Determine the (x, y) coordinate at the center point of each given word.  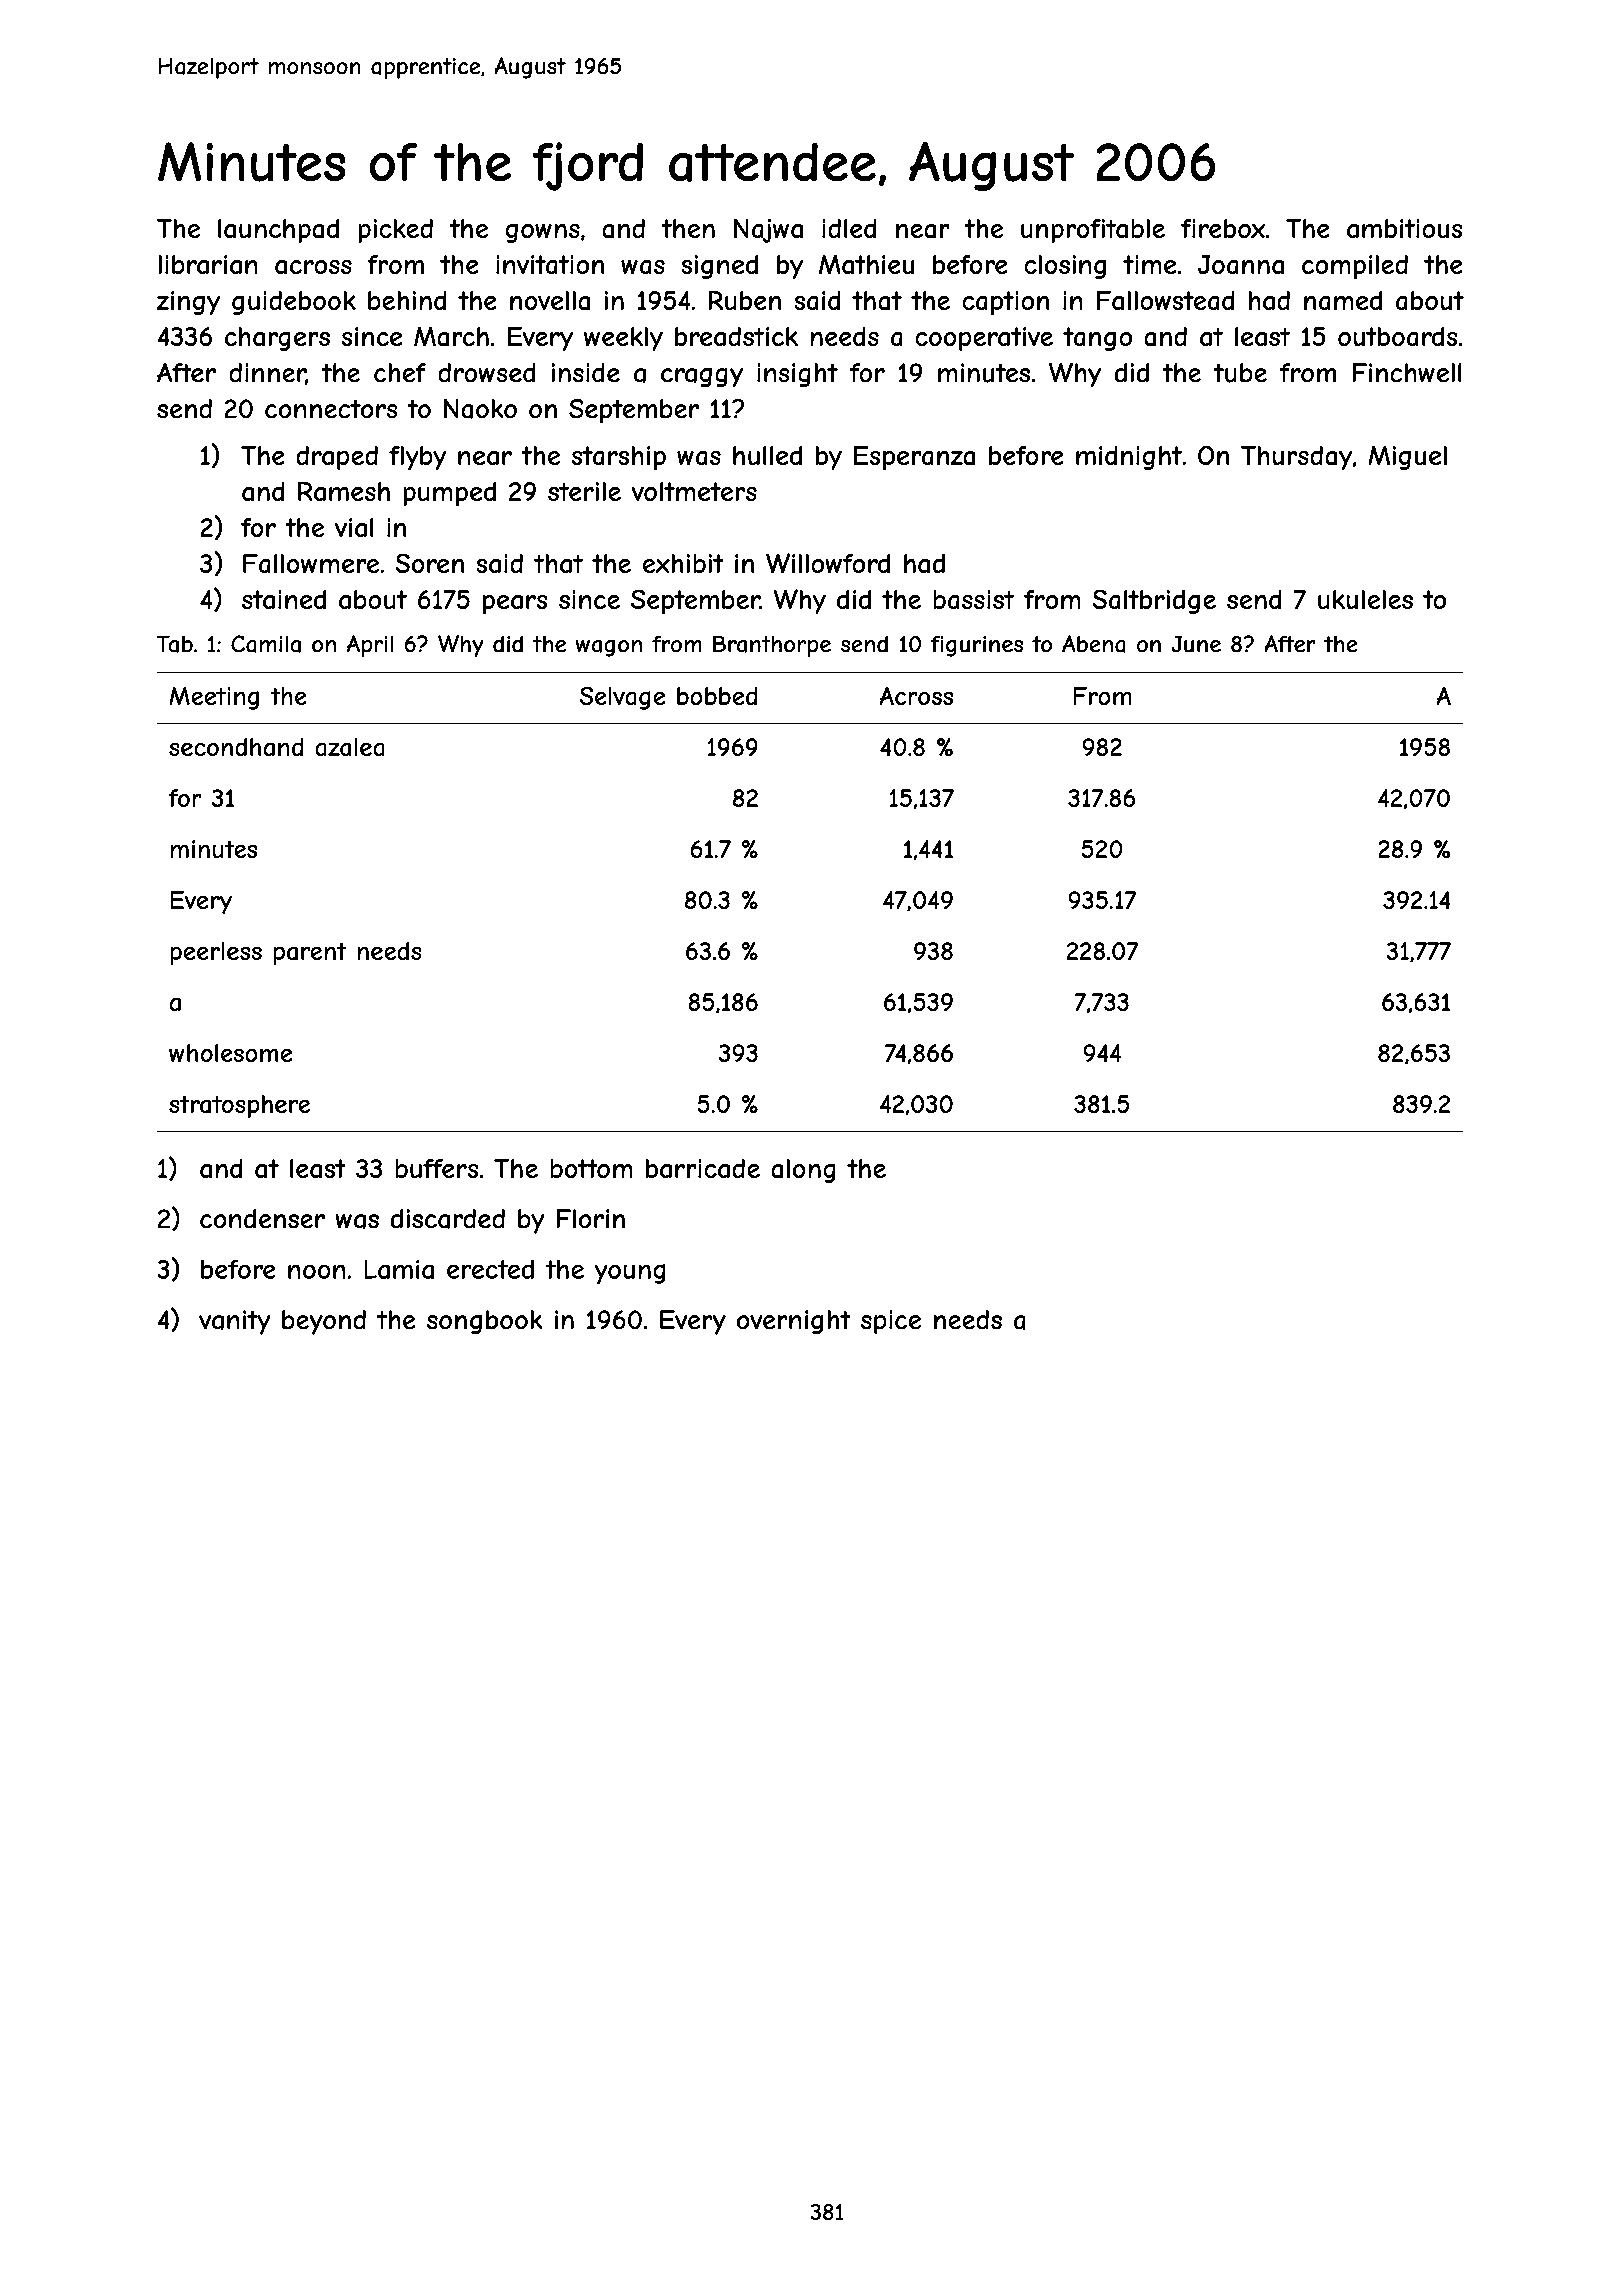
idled (849, 228)
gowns (543, 233)
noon (316, 1272)
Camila (266, 644)
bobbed (717, 696)
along (803, 1171)
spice (891, 1322)
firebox (1223, 228)
